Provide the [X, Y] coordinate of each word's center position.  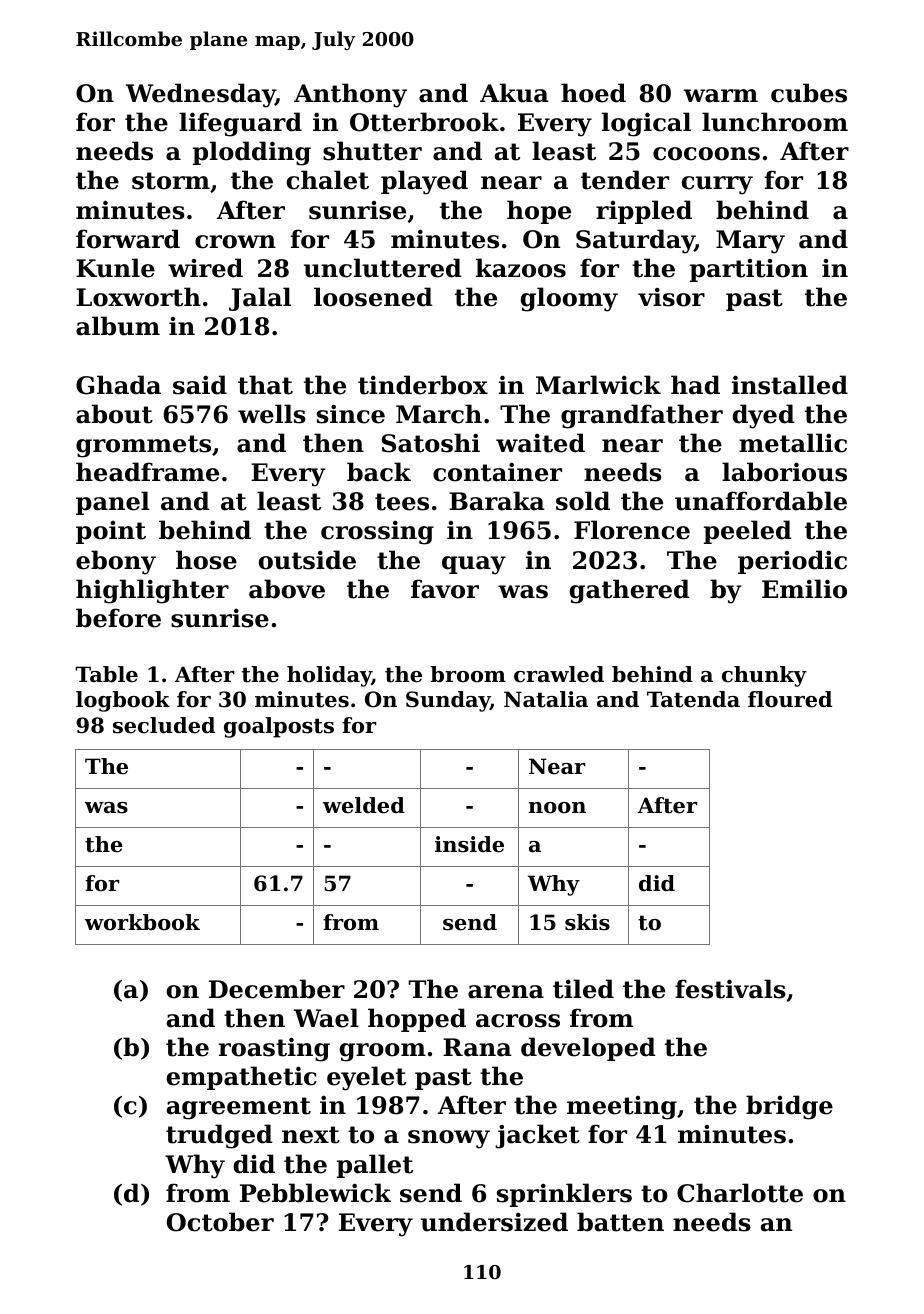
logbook [123, 701]
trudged [219, 1136]
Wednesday [200, 95]
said [200, 385]
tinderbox [423, 385]
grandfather [642, 416]
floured [790, 699]
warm [721, 96]
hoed [593, 93]
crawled [559, 674]
